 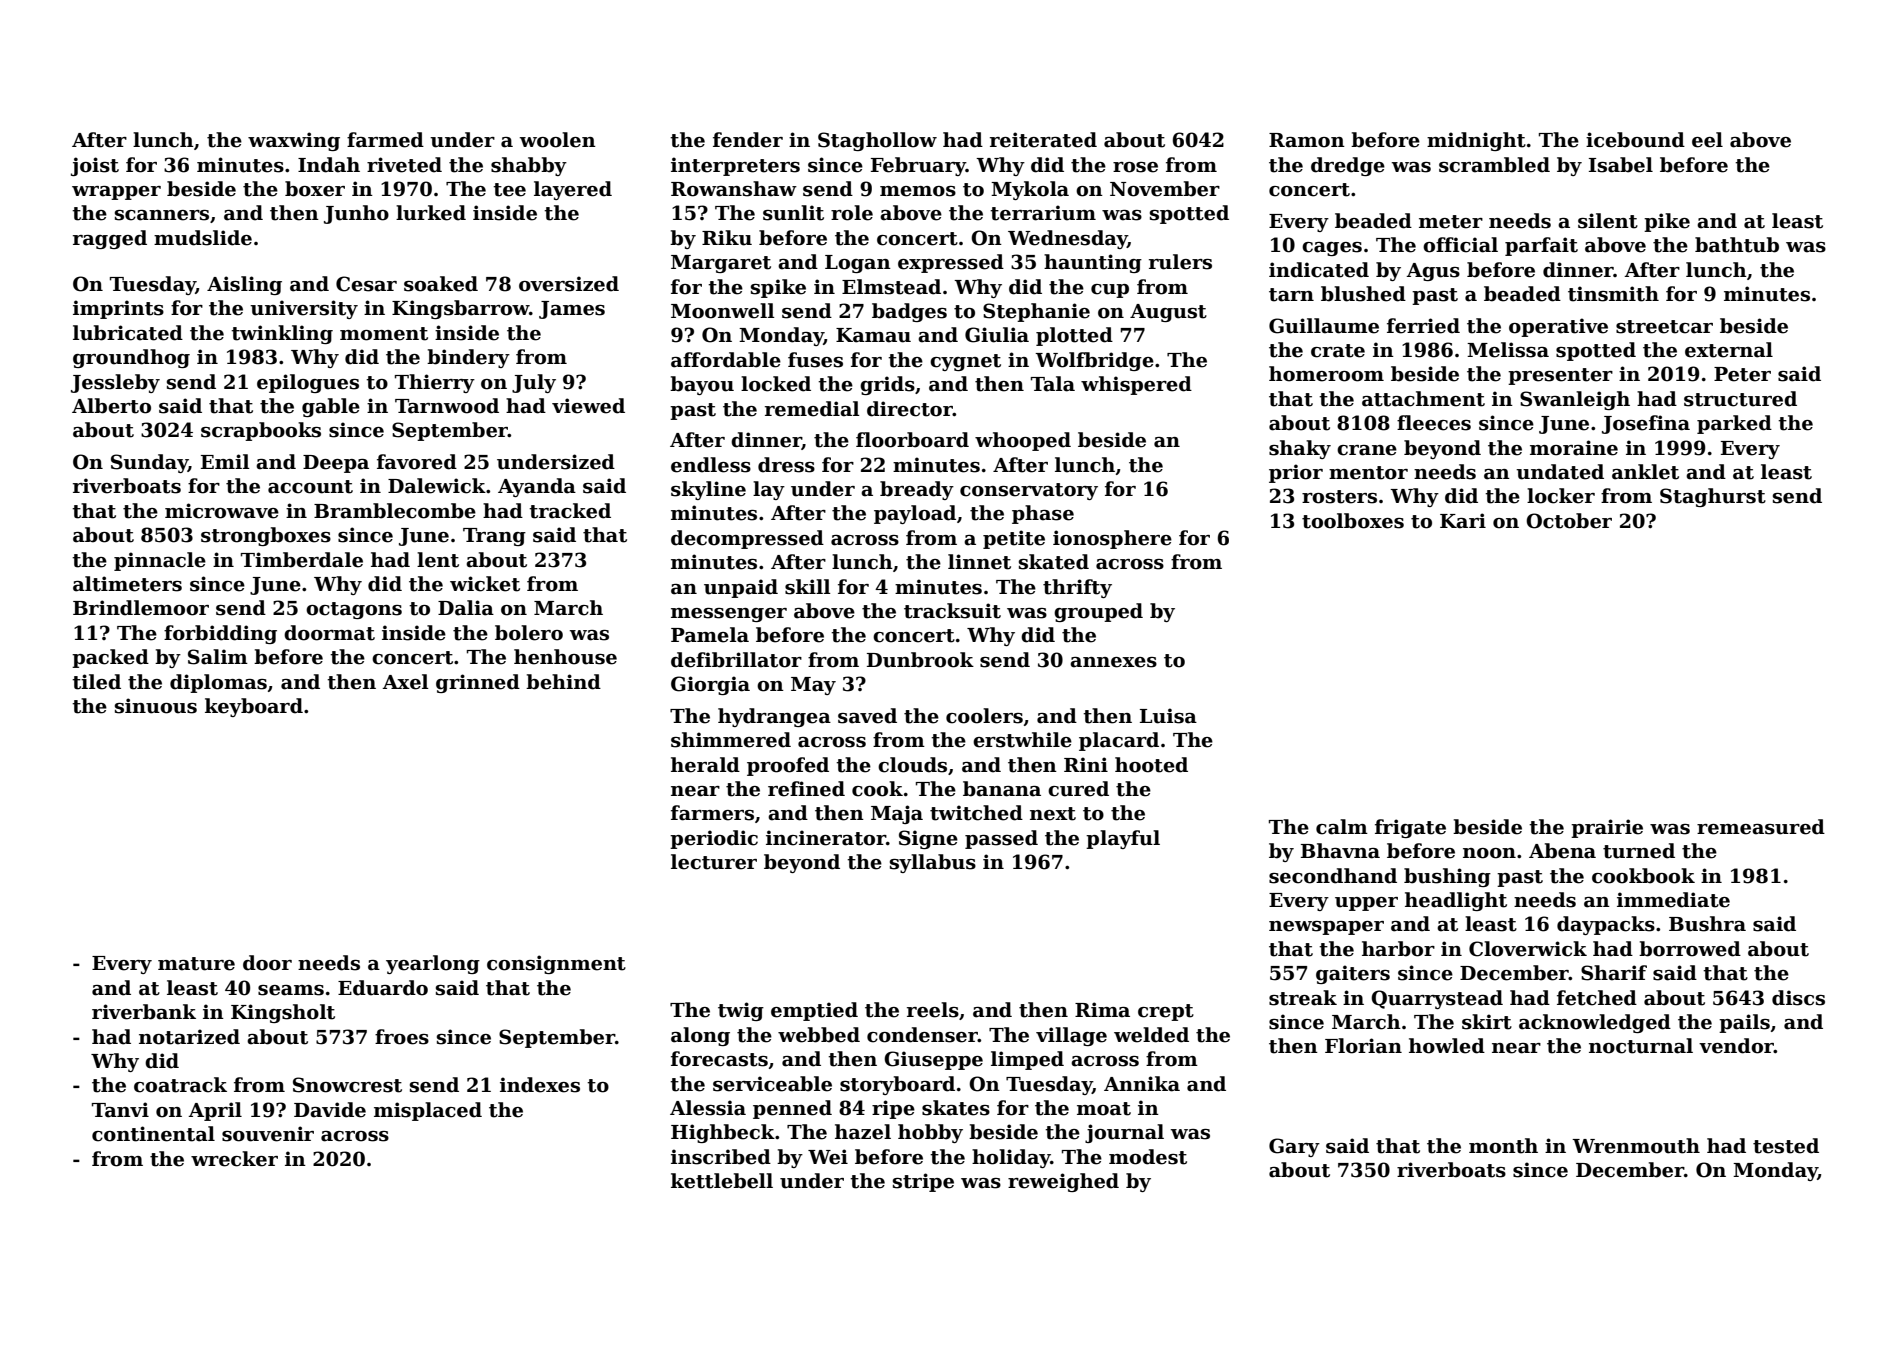 What do you see at coordinates (1410, 828) in the screenshot?
I see `frigate` at bounding box center [1410, 828].
